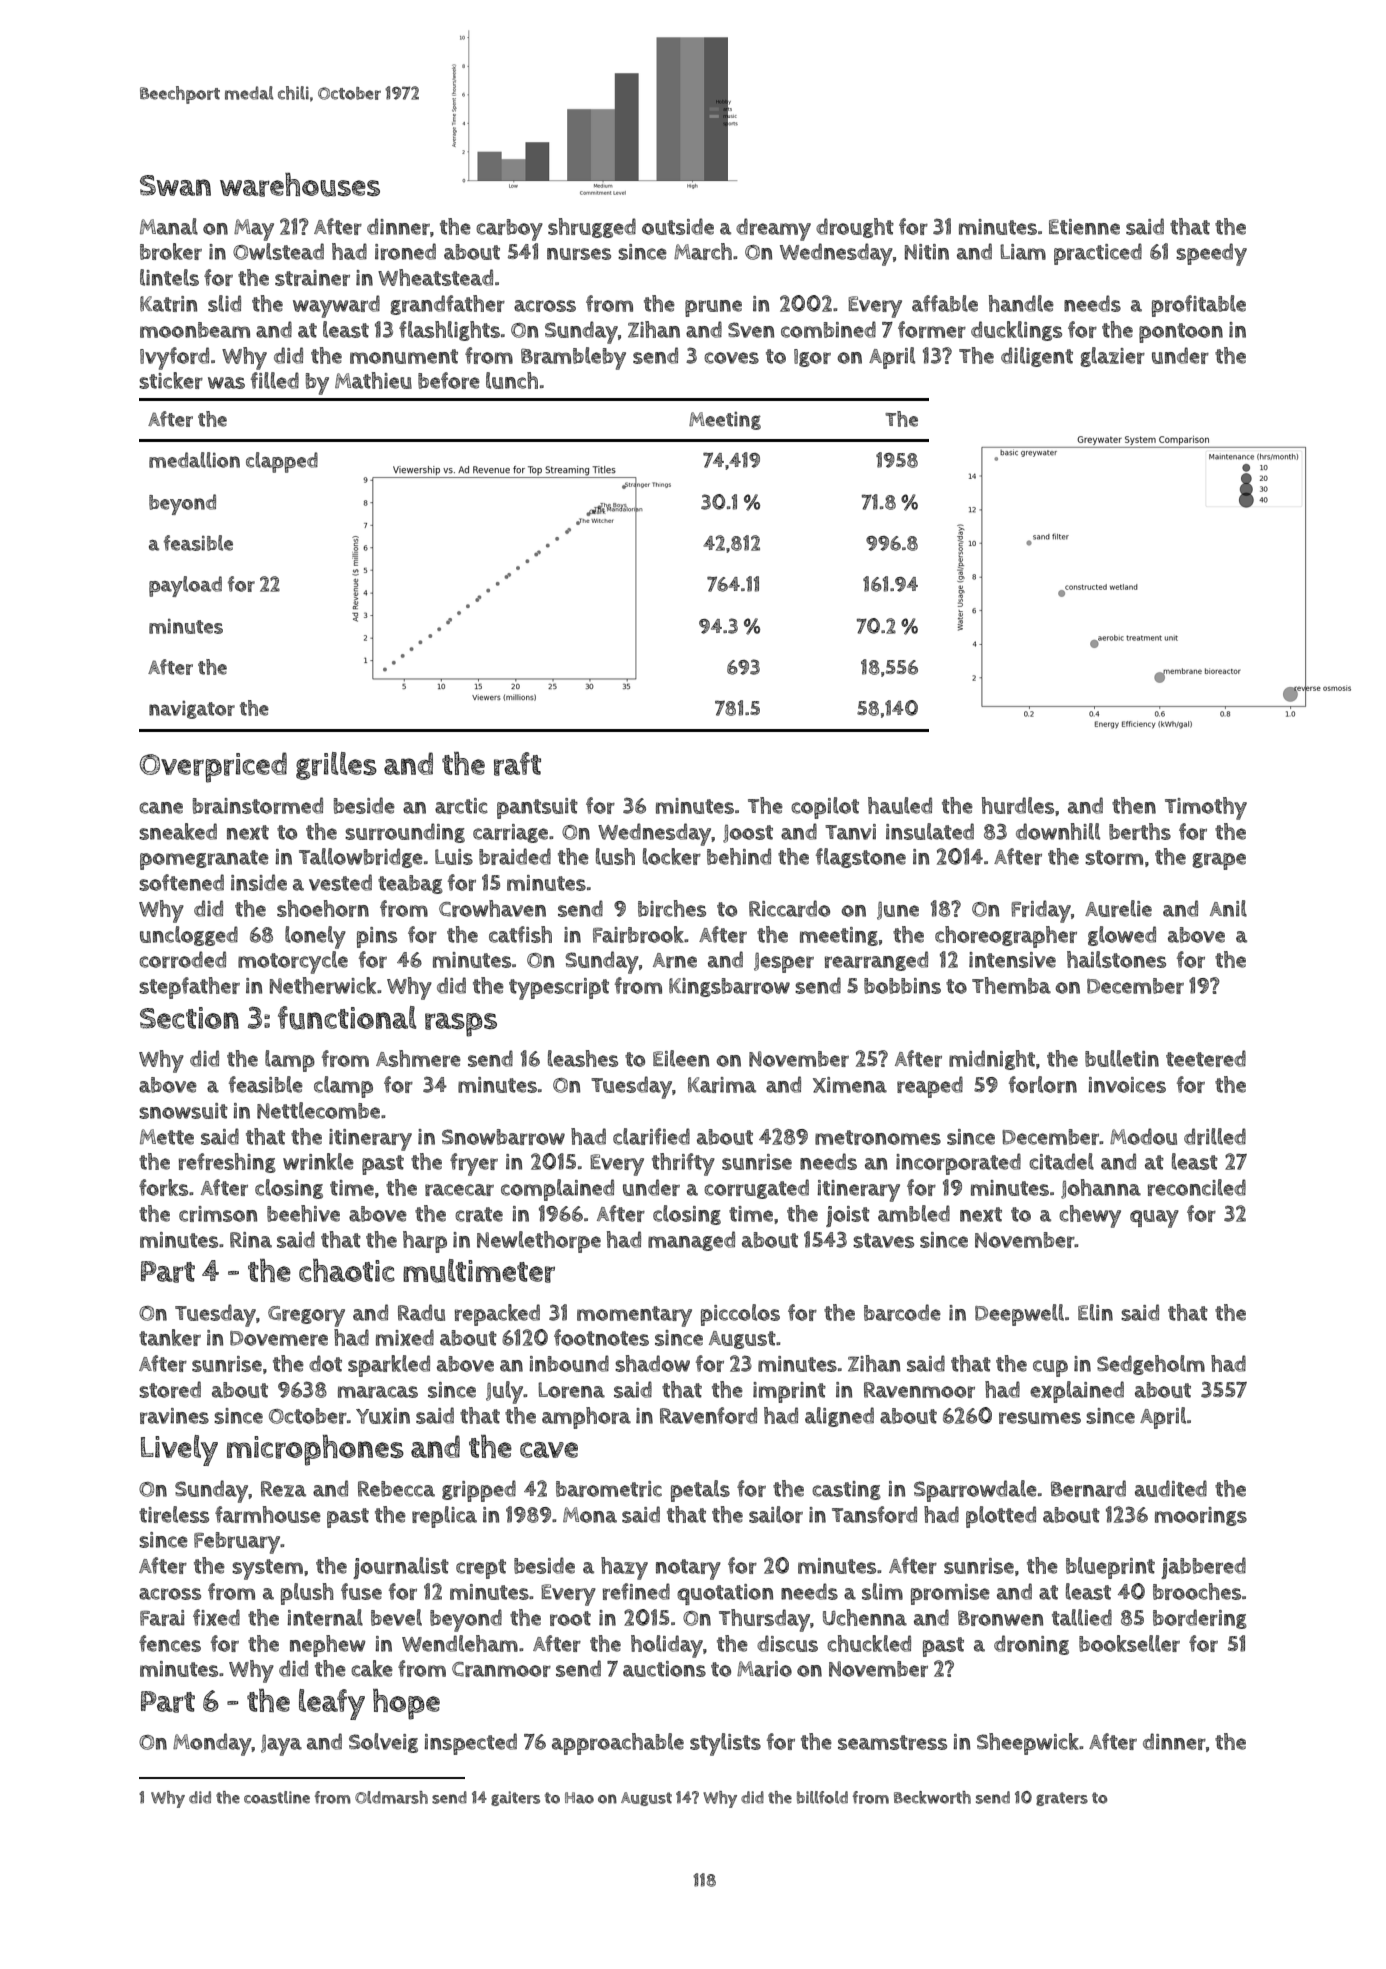  I want to click on speedy, so click(1211, 254).
